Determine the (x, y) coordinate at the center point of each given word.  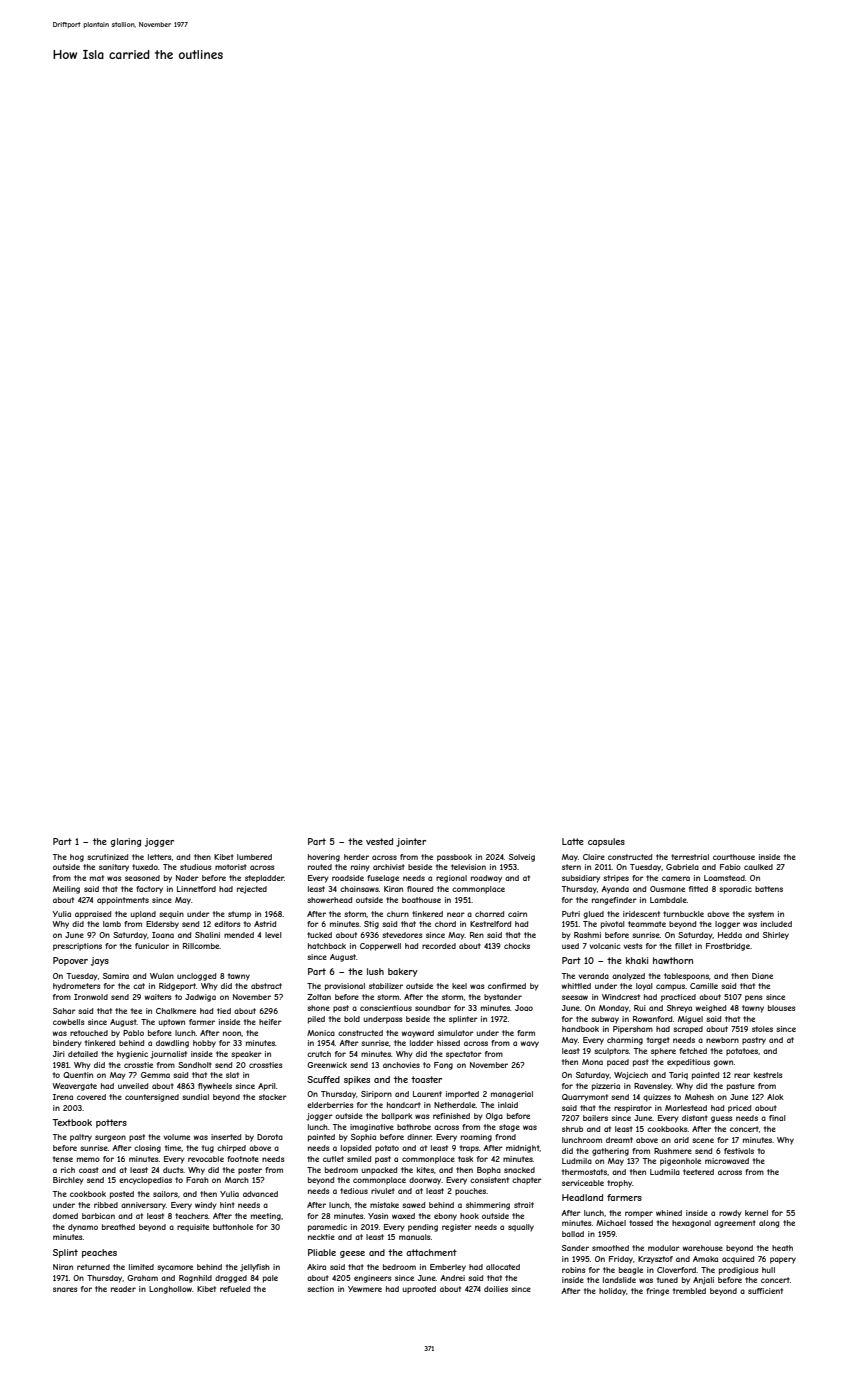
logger (727, 925)
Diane (762, 976)
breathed (118, 1227)
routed (320, 867)
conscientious (386, 1008)
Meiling (66, 890)
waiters (158, 997)
